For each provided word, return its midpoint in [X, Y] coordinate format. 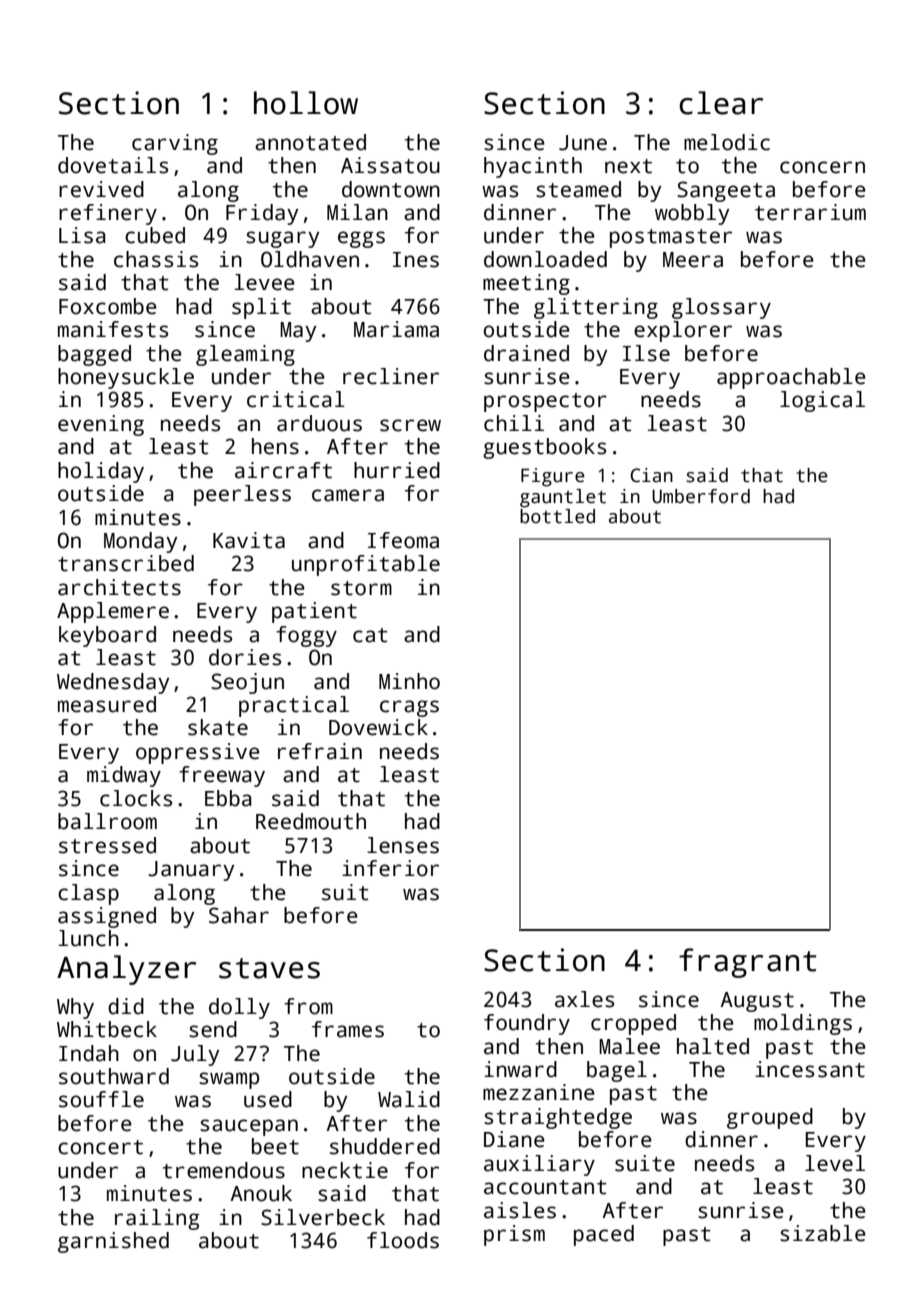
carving [175, 144]
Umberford [701, 496]
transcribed [126, 563]
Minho [409, 681]
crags [409, 708]
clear [721, 103]
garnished [113, 1242]
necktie [345, 1170]
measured [107, 704]
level [835, 1163]
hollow [306, 103]
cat [370, 635]
